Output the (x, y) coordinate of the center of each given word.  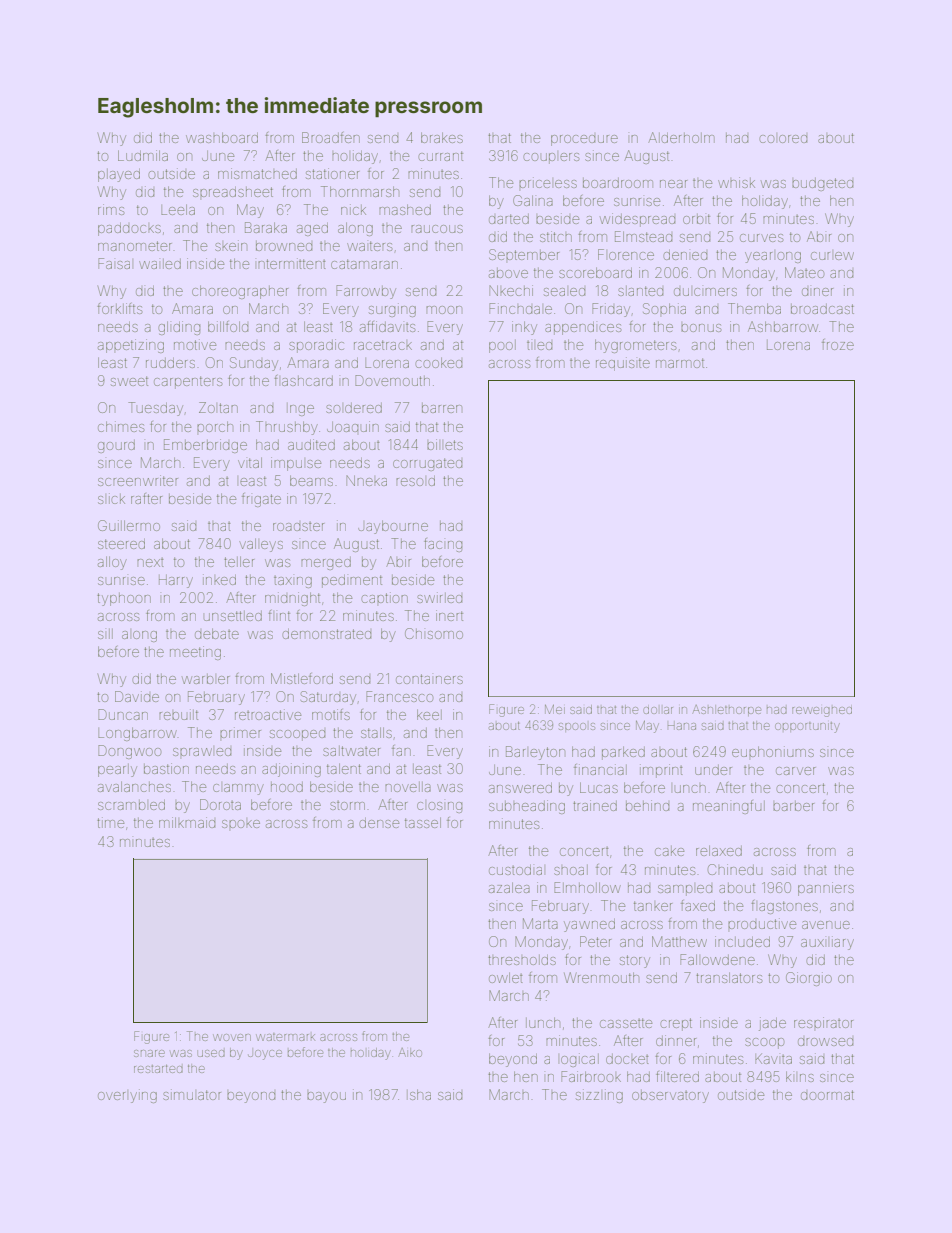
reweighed (822, 712)
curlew (832, 256)
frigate (261, 500)
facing (443, 545)
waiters (369, 246)
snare (149, 1053)
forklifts (119, 308)
